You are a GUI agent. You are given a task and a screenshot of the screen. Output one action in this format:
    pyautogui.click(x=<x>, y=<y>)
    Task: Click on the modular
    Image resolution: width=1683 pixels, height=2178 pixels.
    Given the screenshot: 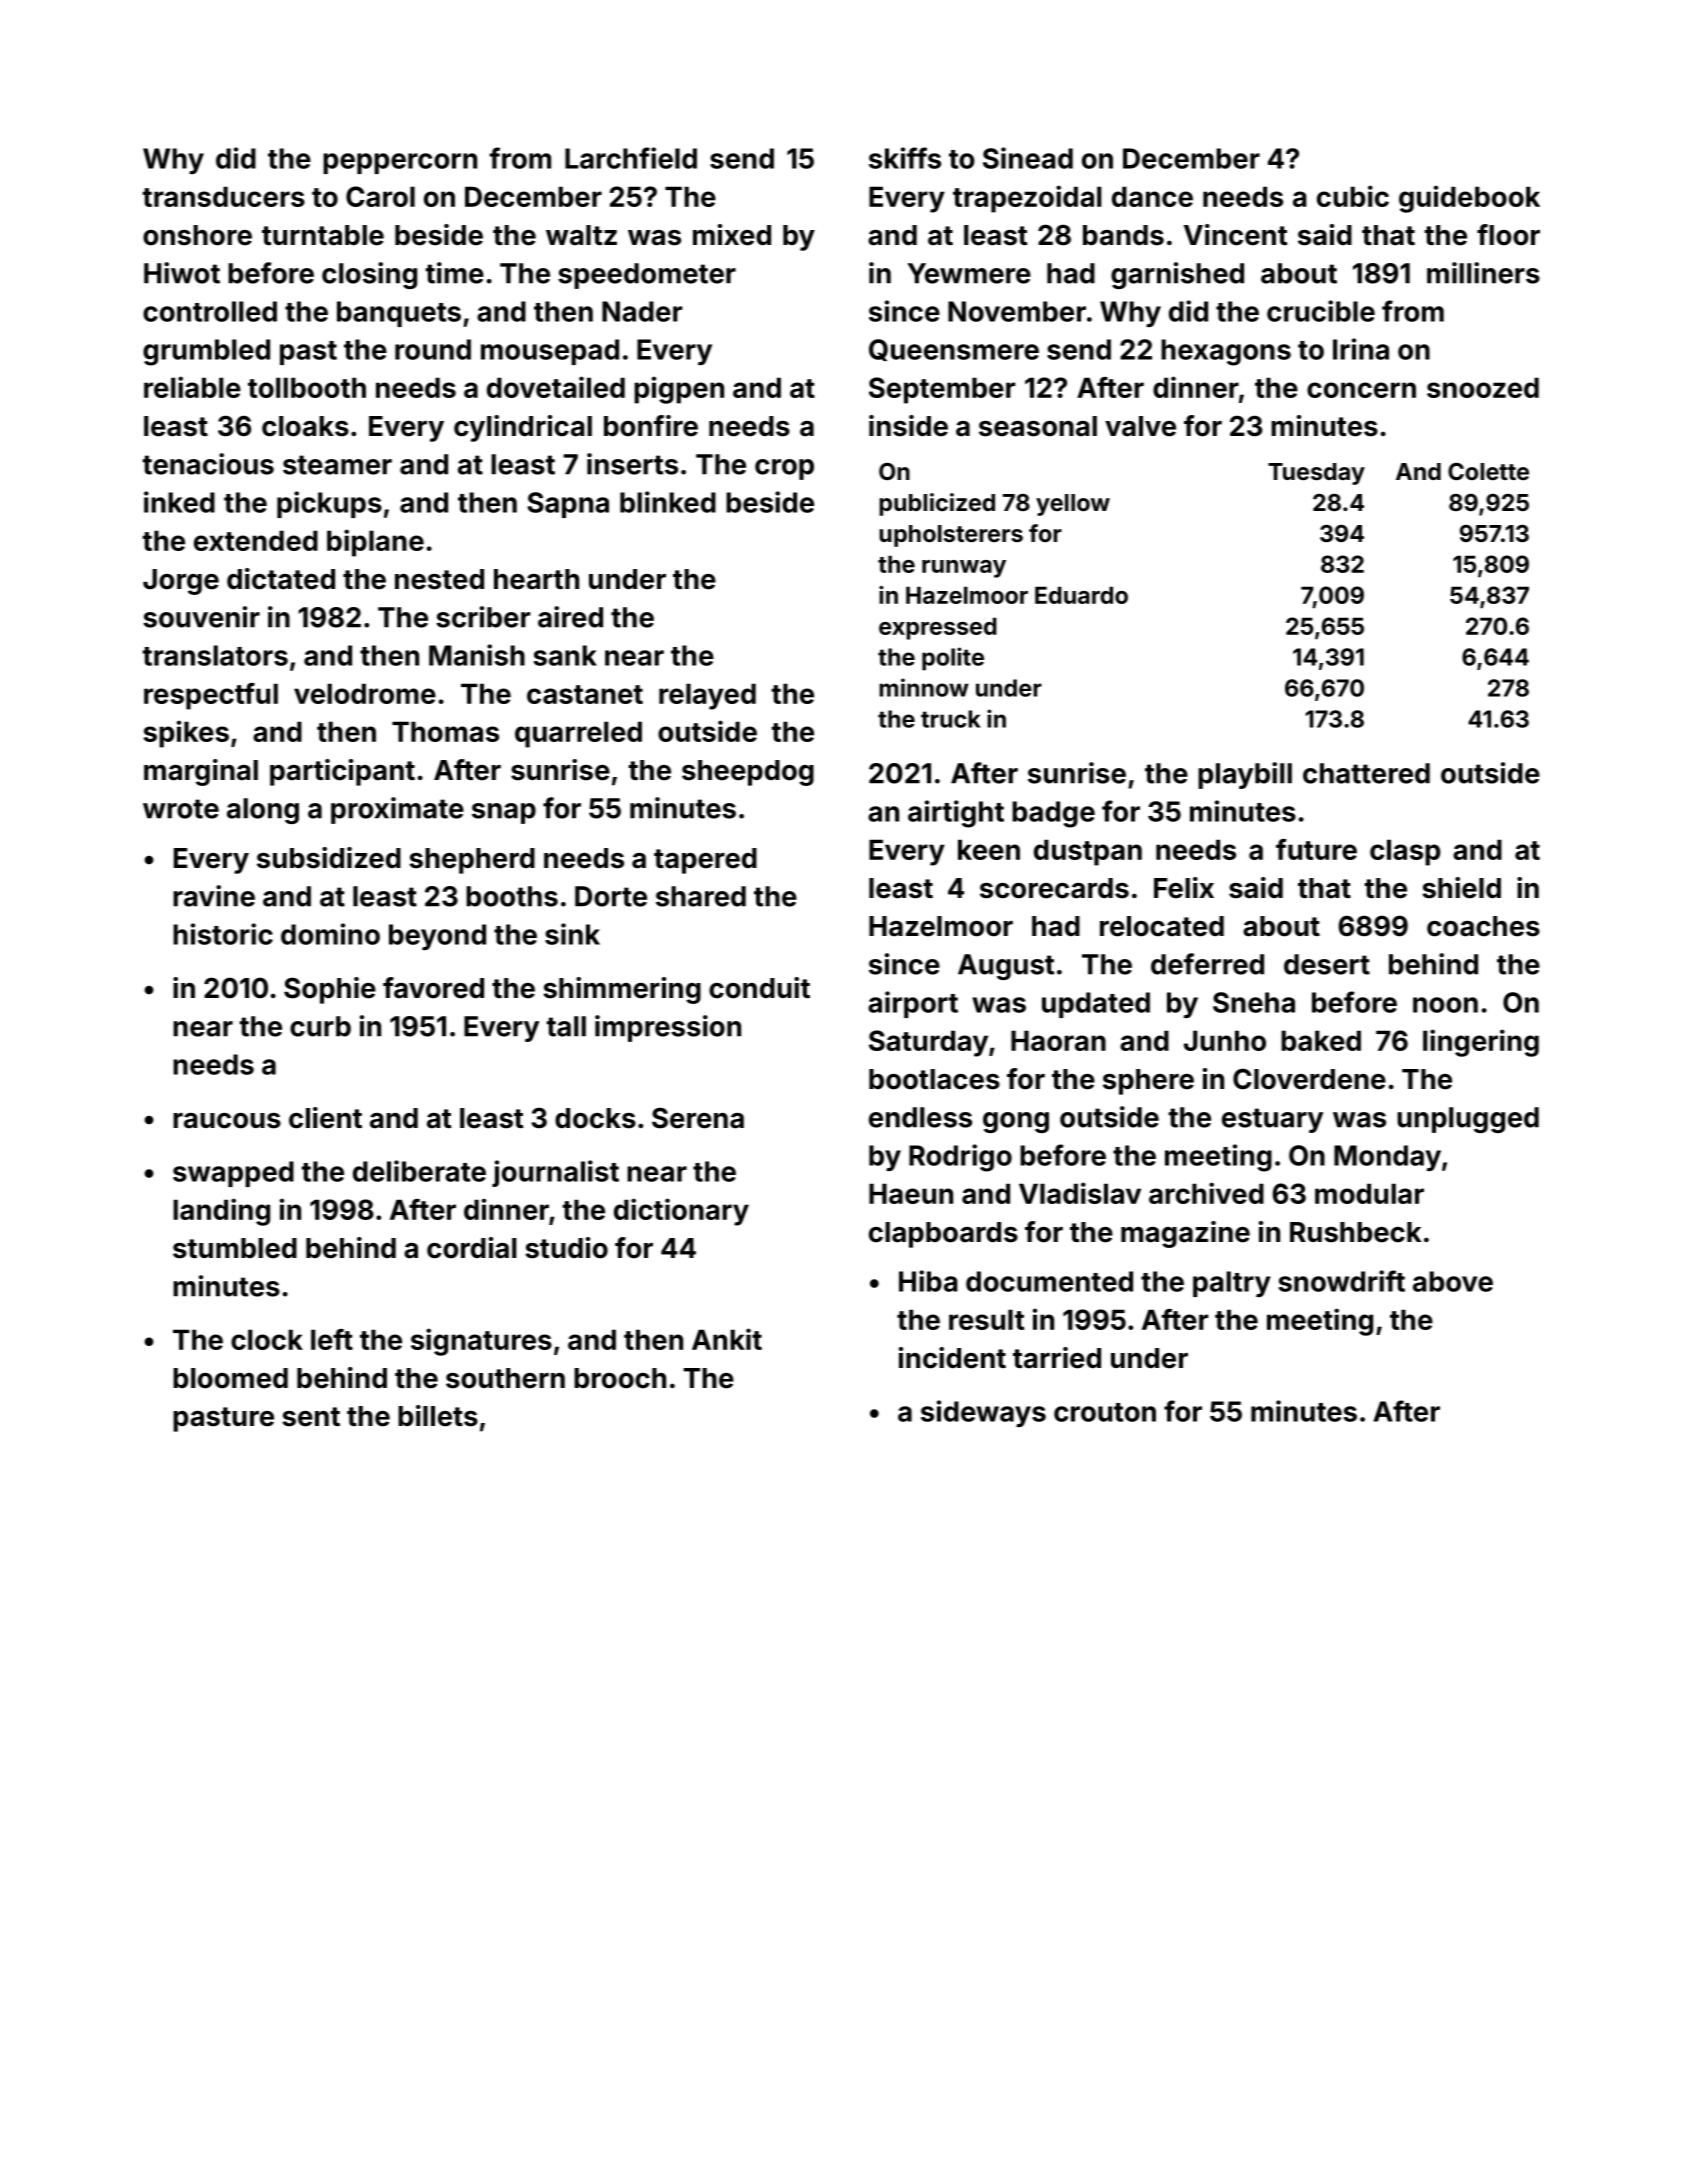 What is the action you would take?
    pyautogui.click(x=1369, y=1193)
